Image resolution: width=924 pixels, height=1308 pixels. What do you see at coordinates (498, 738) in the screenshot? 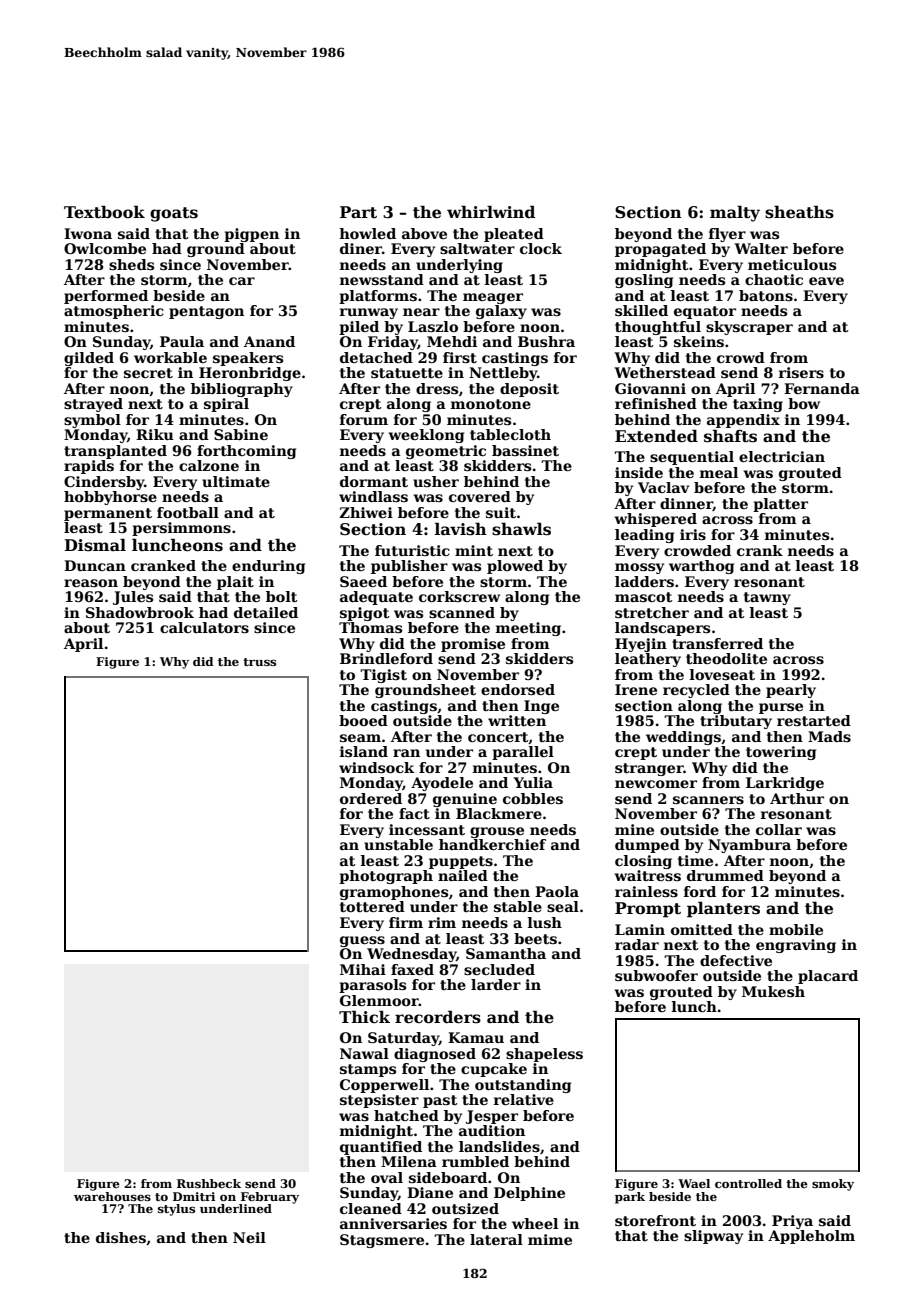
I see `concert` at bounding box center [498, 738].
